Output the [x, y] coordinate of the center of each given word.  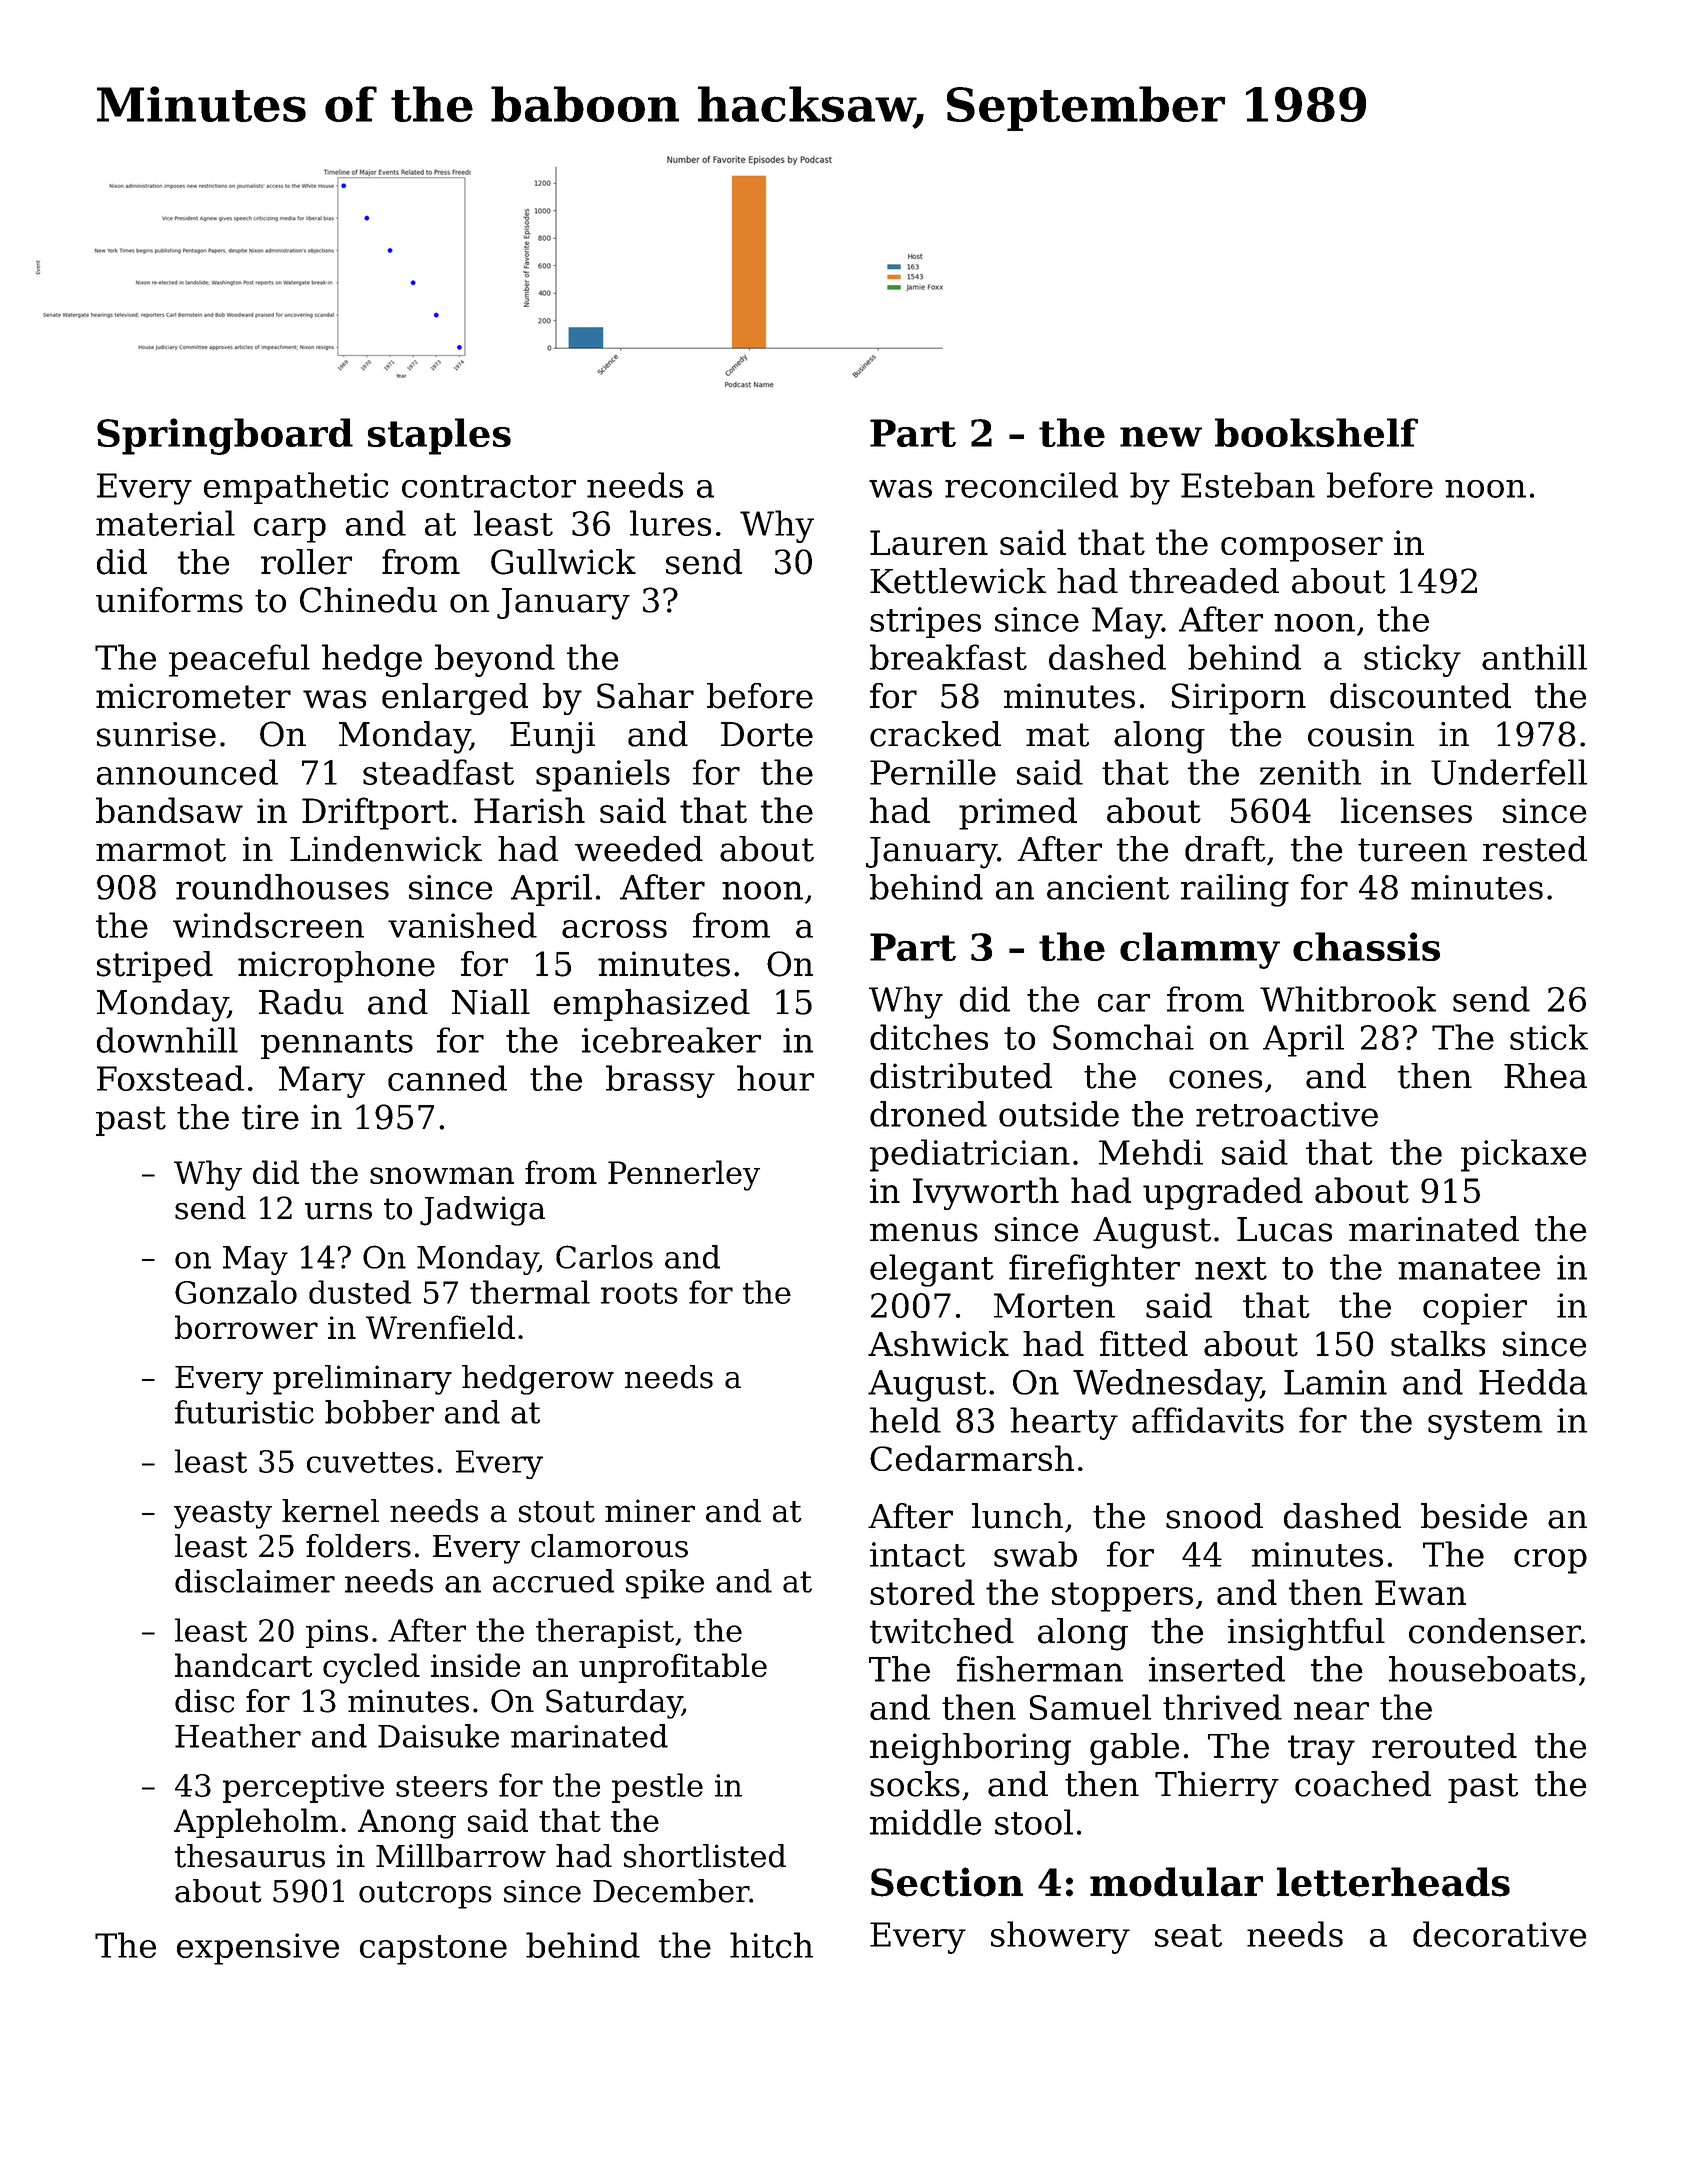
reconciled [1031, 485]
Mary [322, 1082]
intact [917, 1554]
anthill [1534, 657]
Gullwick [563, 562]
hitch [771, 1945]
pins [337, 1633]
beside [1474, 1516]
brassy [660, 1081]
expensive [258, 1949]
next [1231, 1268]
